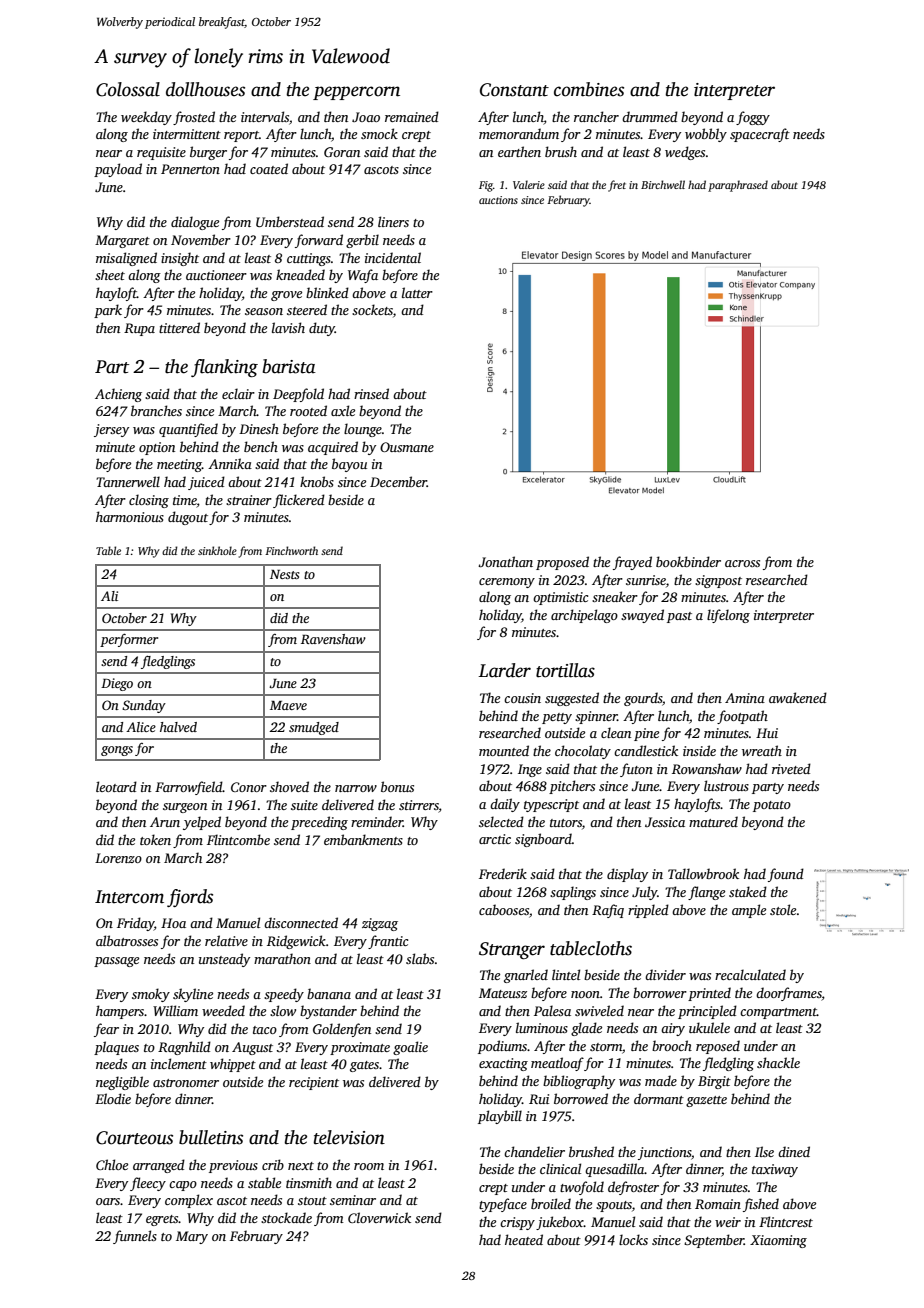 The image size is (924, 1308). What do you see at coordinates (192, 1237) in the screenshot?
I see `Mary` at bounding box center [192, 1237].
